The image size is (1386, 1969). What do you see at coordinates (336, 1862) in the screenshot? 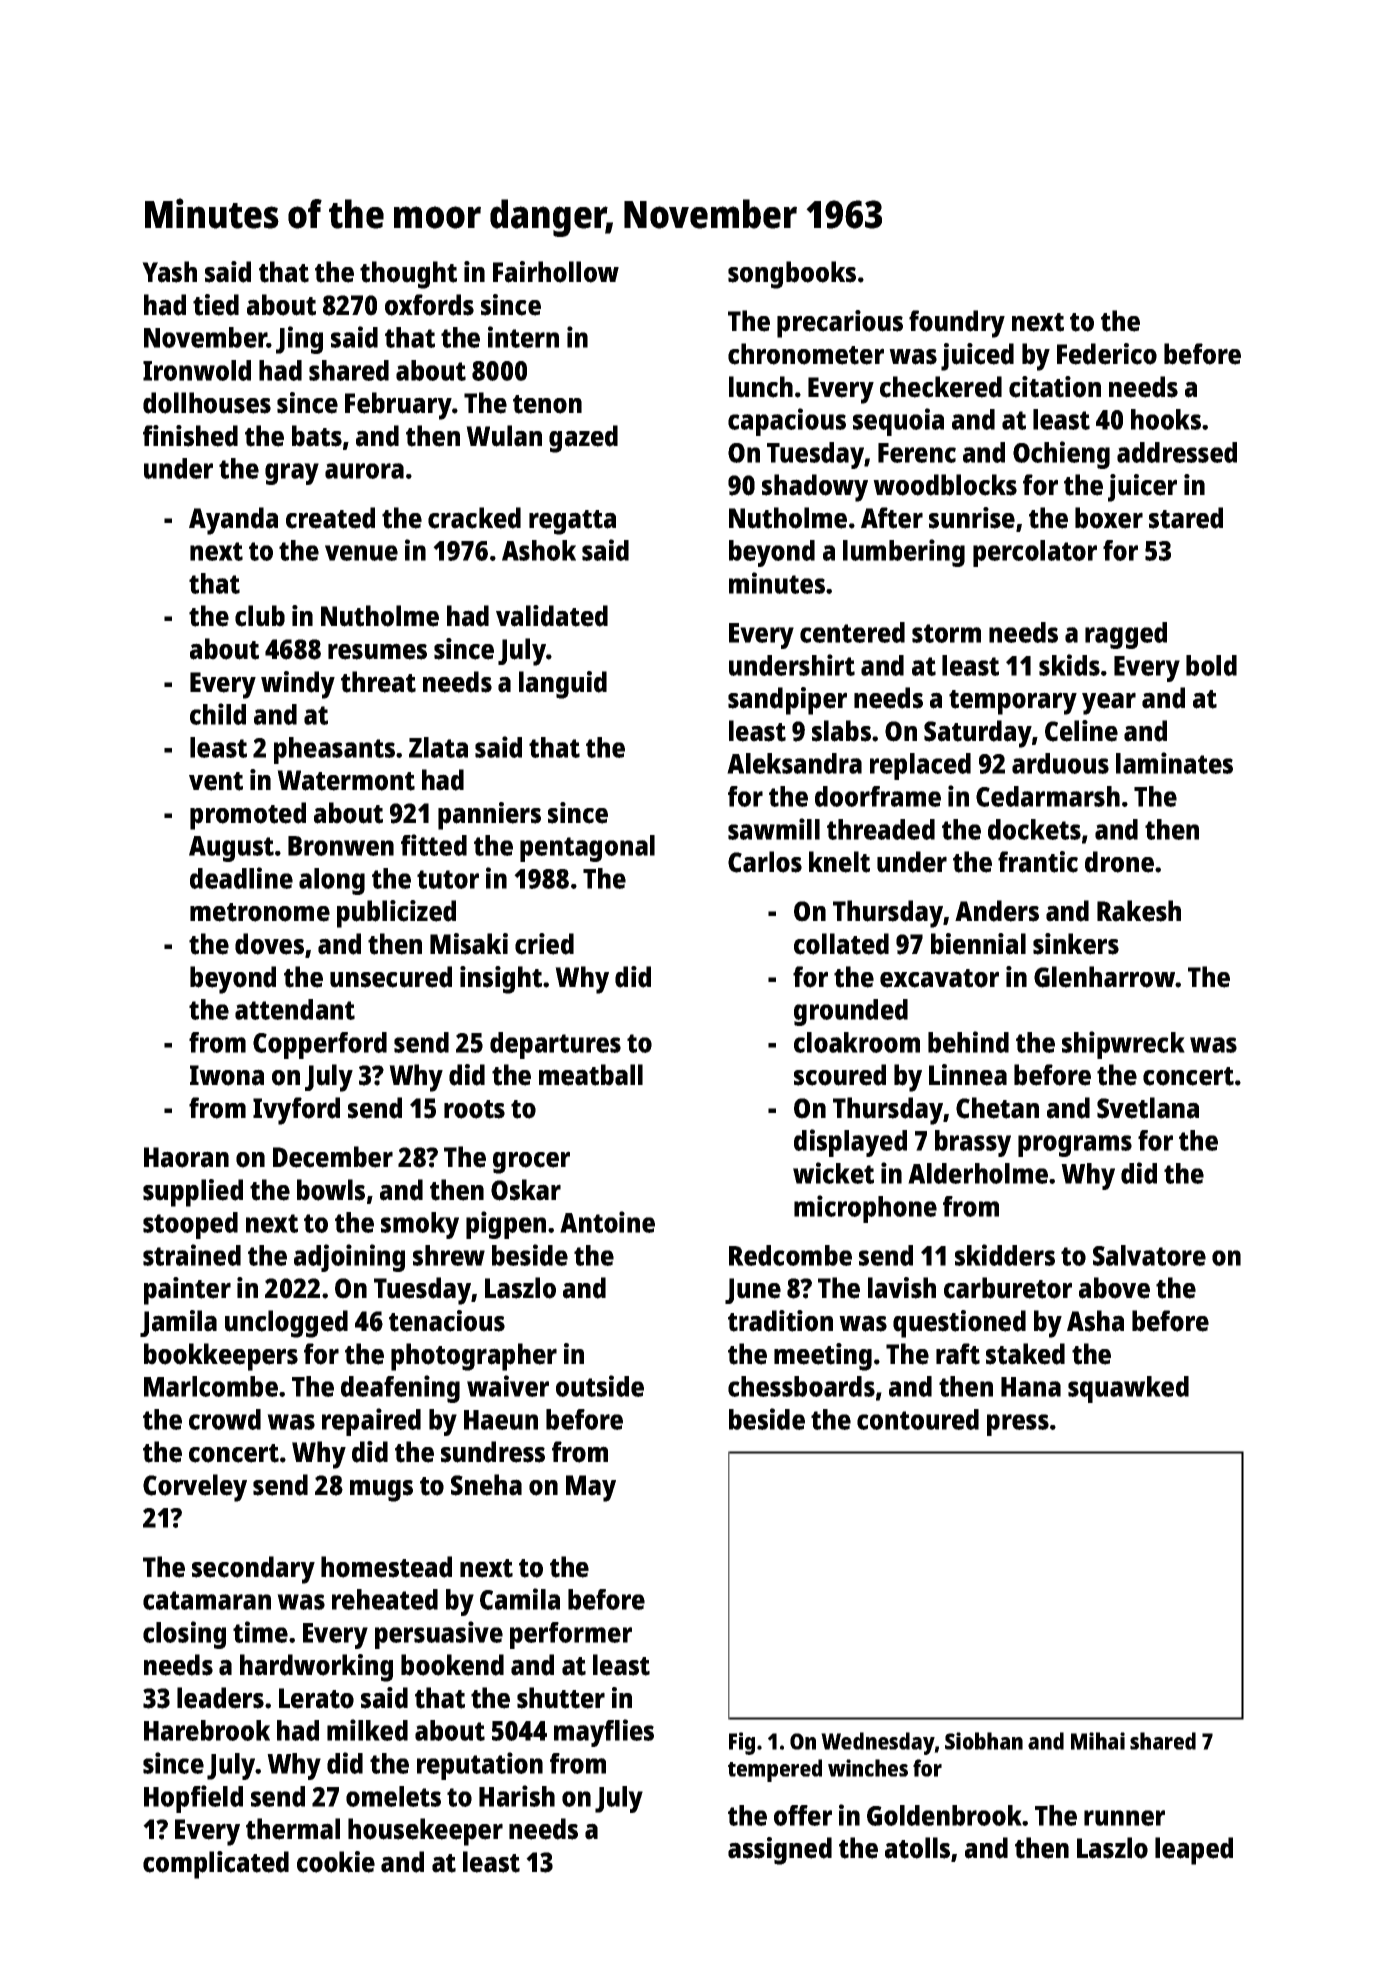
I see `cookie` at bounding box center [336, 1862].
